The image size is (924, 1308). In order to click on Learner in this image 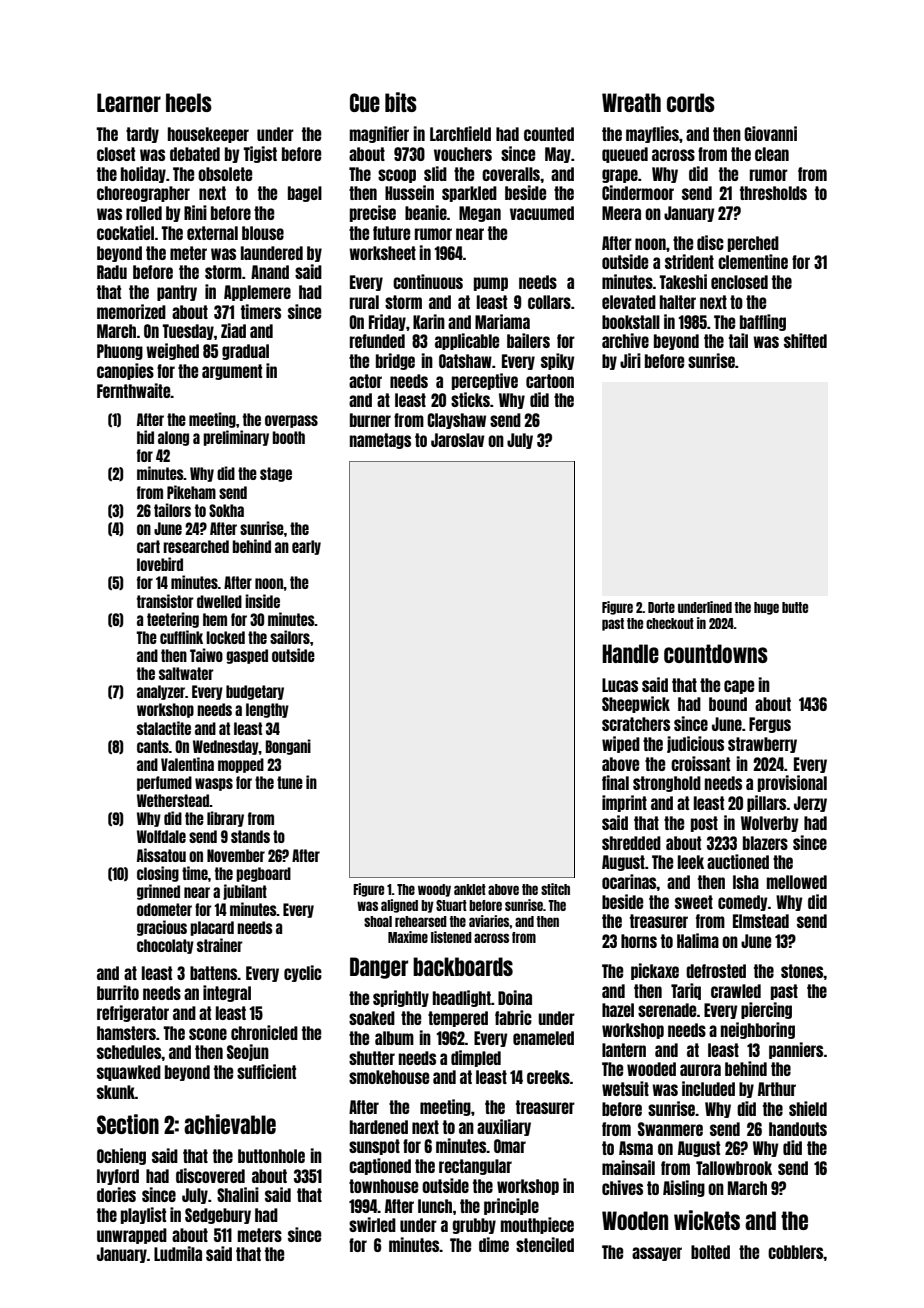, I will do `click(129, 102)`.
